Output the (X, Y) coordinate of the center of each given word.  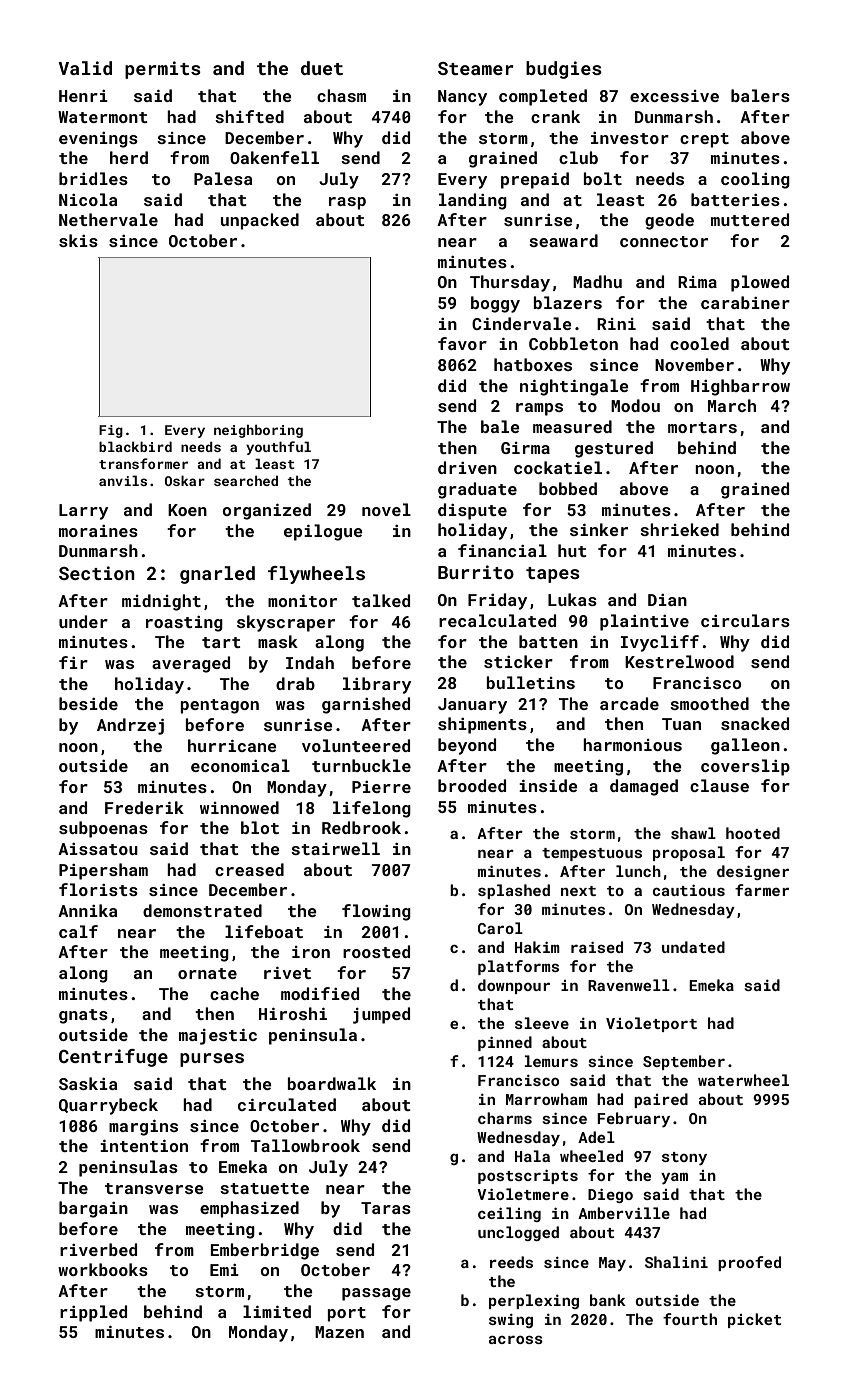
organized (267, 511)
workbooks (103, 1269)
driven (467, 467)
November (694, 364)
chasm (341, 95)
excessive (674, 96)
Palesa (223, 178)
